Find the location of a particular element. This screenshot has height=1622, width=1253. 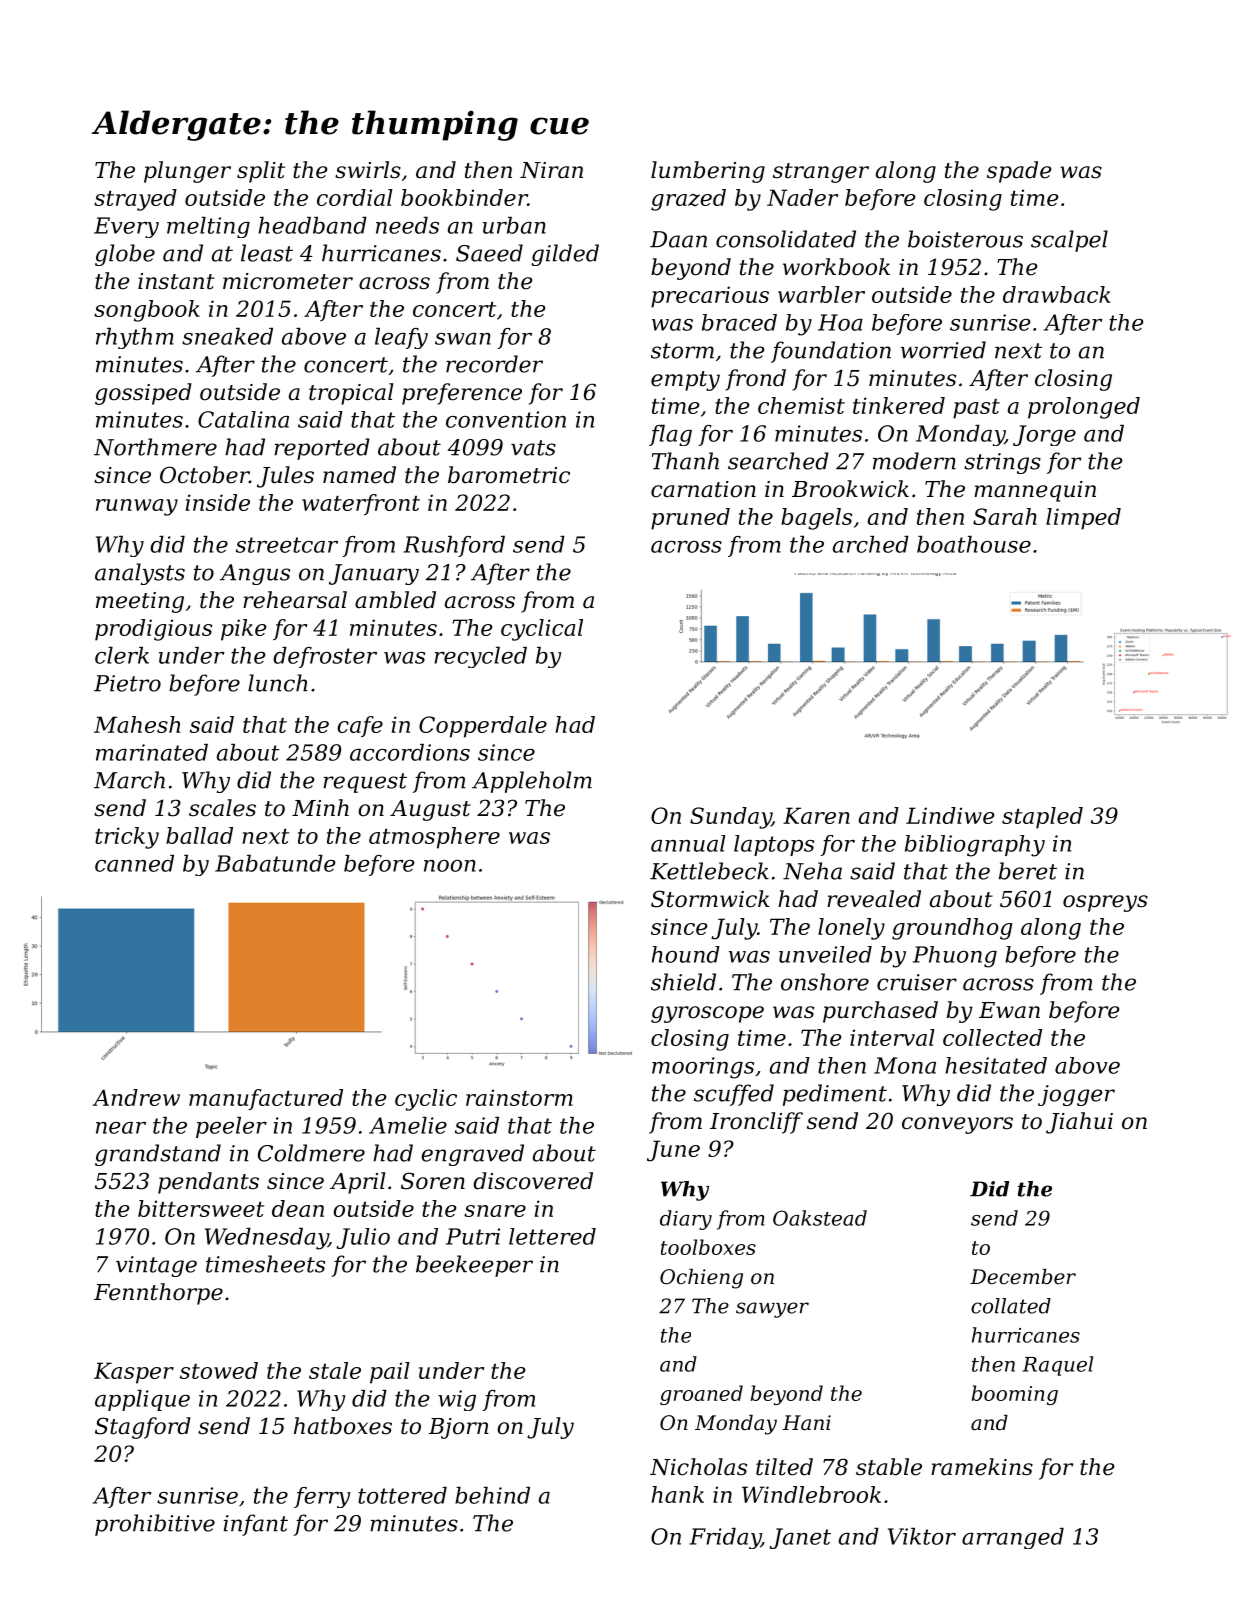

spade is located at coordinates (1019, 172).
